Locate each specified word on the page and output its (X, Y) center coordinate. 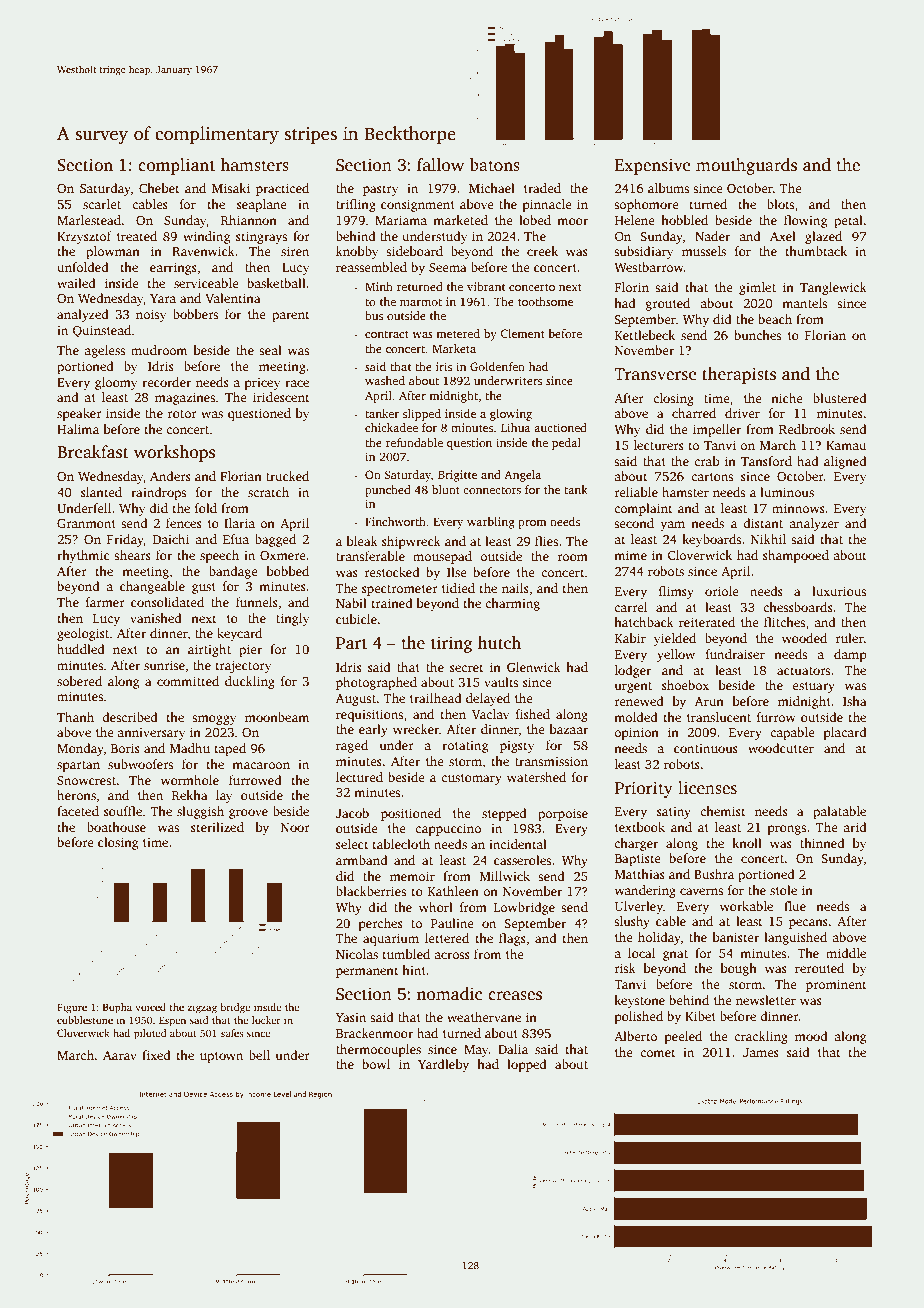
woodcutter (781, 748)
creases (515, 996)
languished (795, 938)
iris (444, 366)
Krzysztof (84, 237)
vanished (156, 618)
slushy (632, 922)
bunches (757, 335)
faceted (78, 811)
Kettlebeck (645, 335)
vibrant (486, 286)
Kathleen (453, 891)
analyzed (83, 315)
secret (467, 668)
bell (259, 1055)
